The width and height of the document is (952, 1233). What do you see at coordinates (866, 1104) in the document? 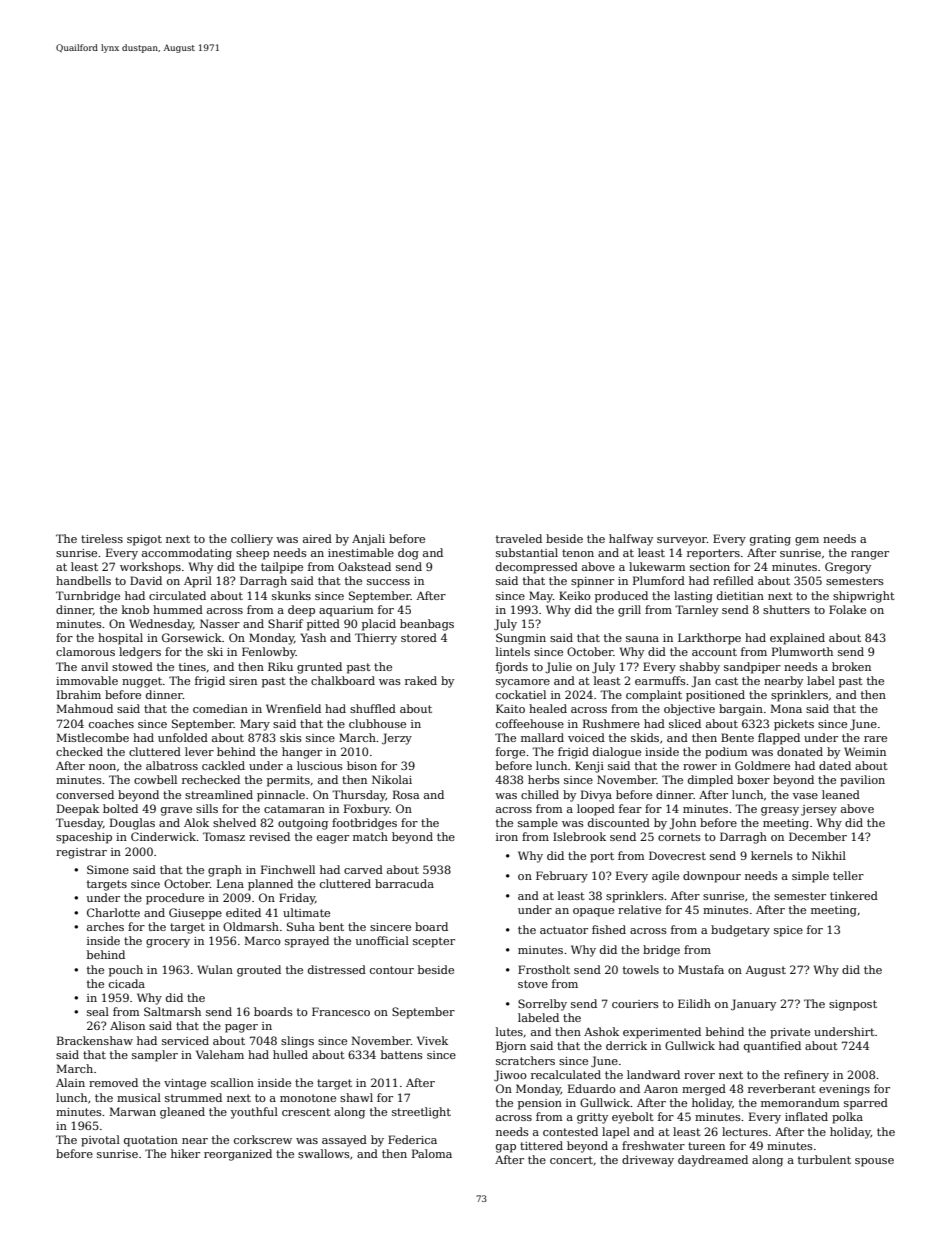
I see `sparred` at bounding box center [866, 1104].
